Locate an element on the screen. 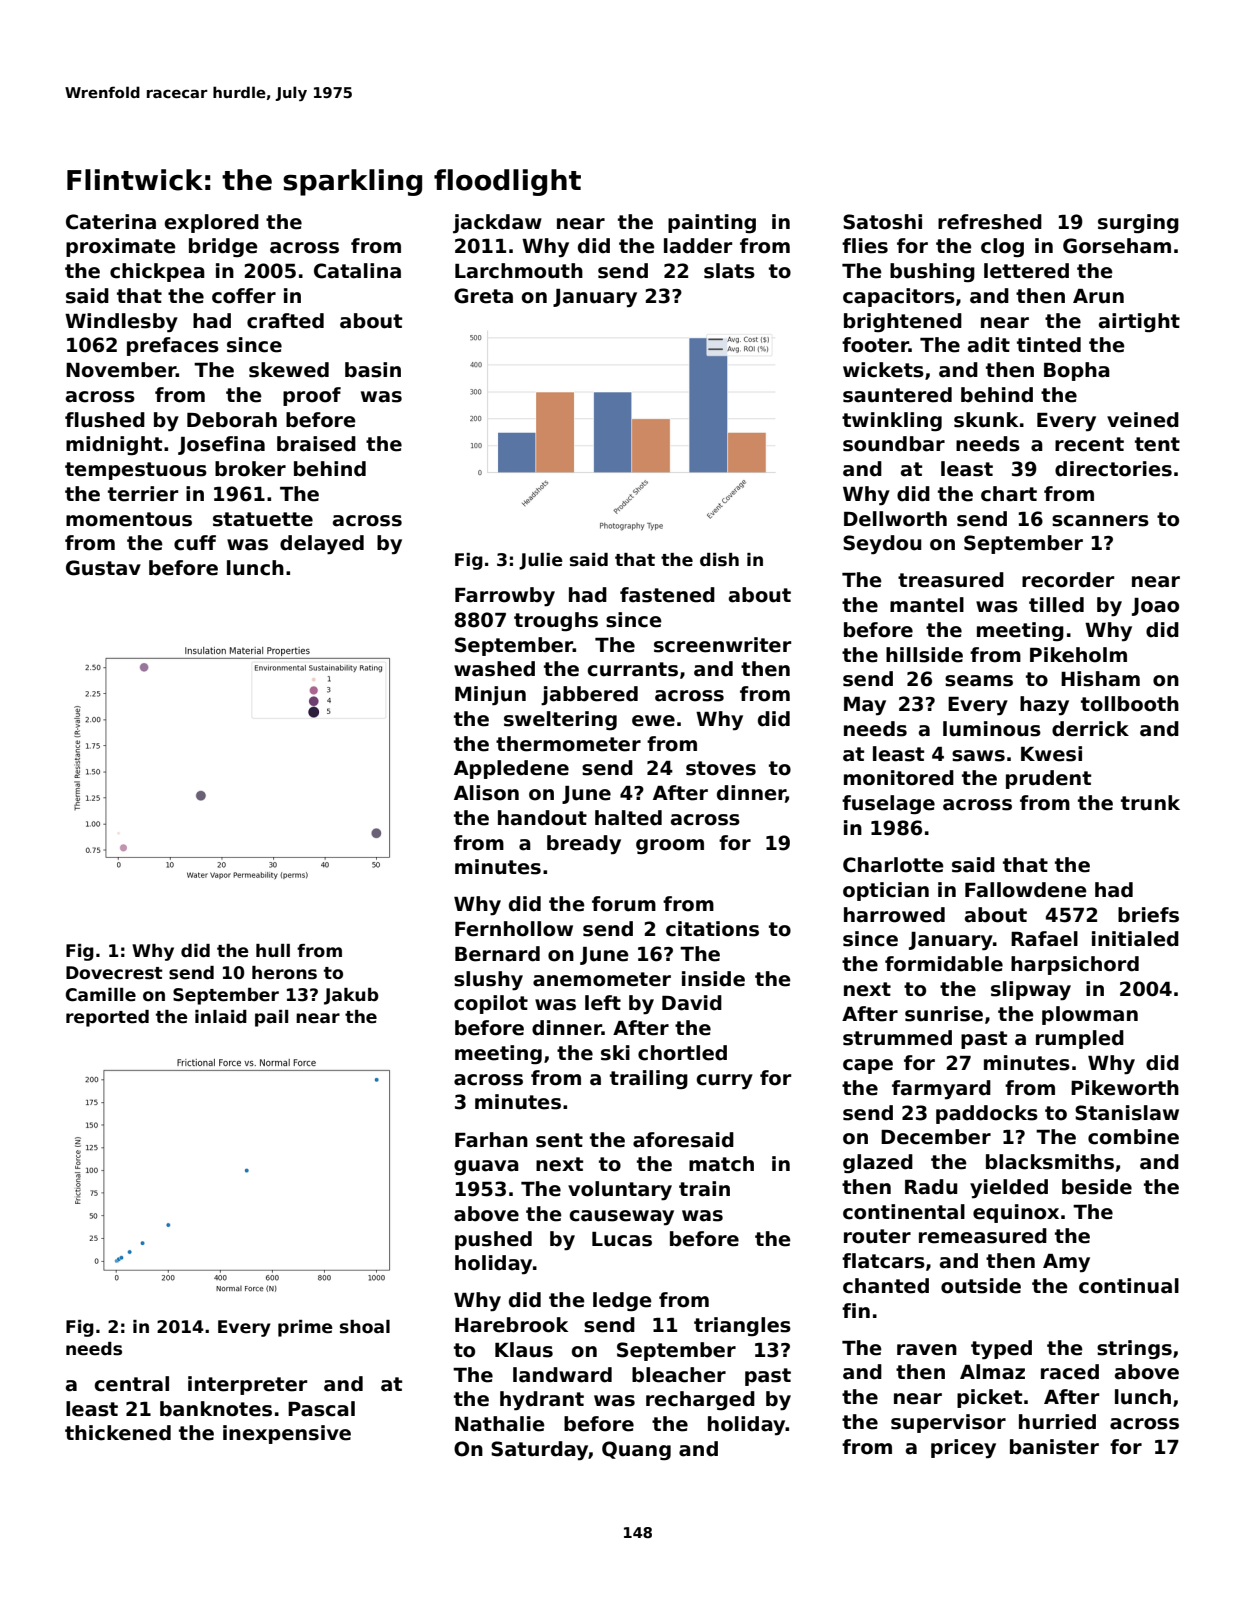 Image resolution: width=1245 pixels, height=1612 pixels. braised is located at coordinates (316, 444).
